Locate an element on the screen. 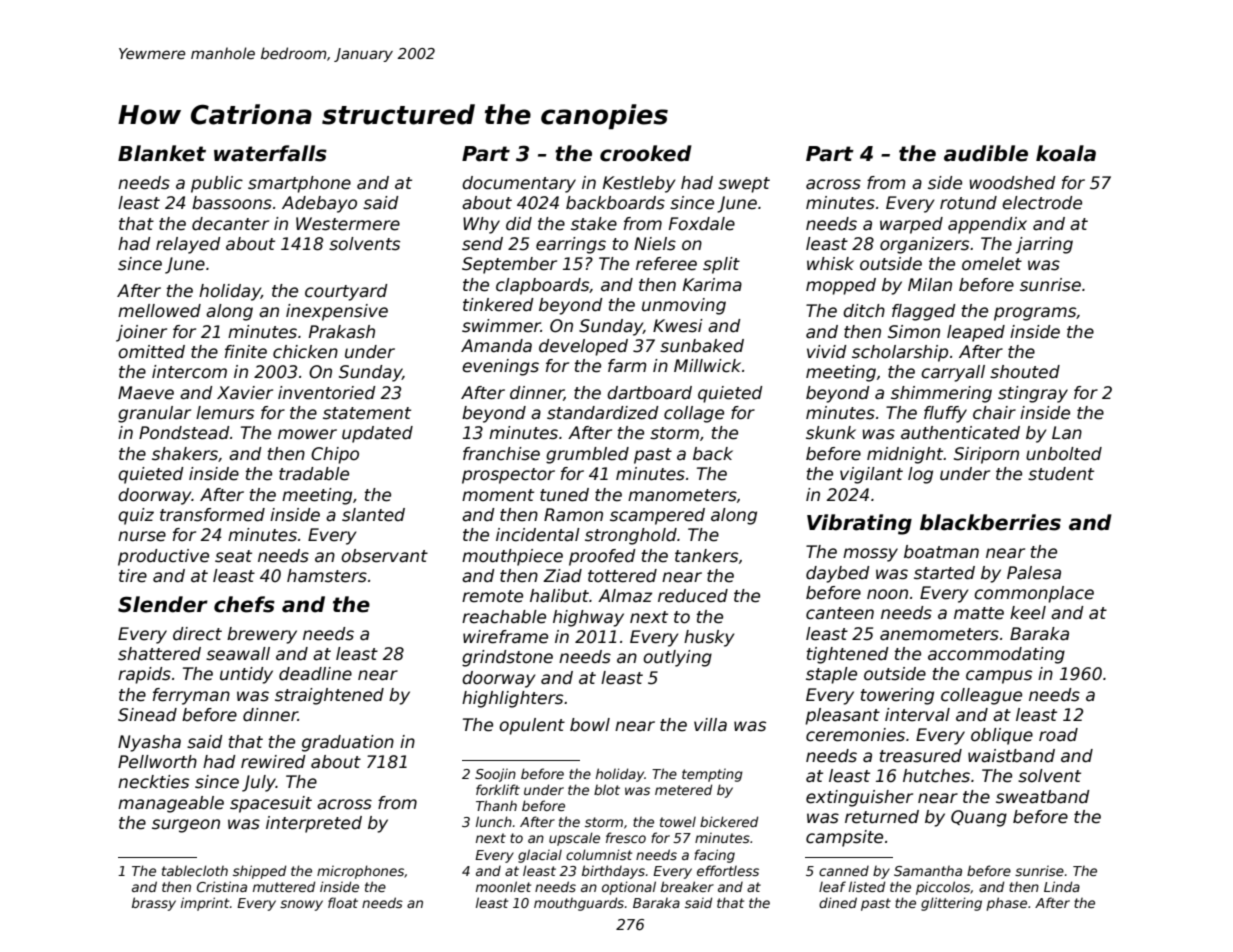 This screenshot has width=1233, height=952. bassoons is located at coordinates (232, 203).
